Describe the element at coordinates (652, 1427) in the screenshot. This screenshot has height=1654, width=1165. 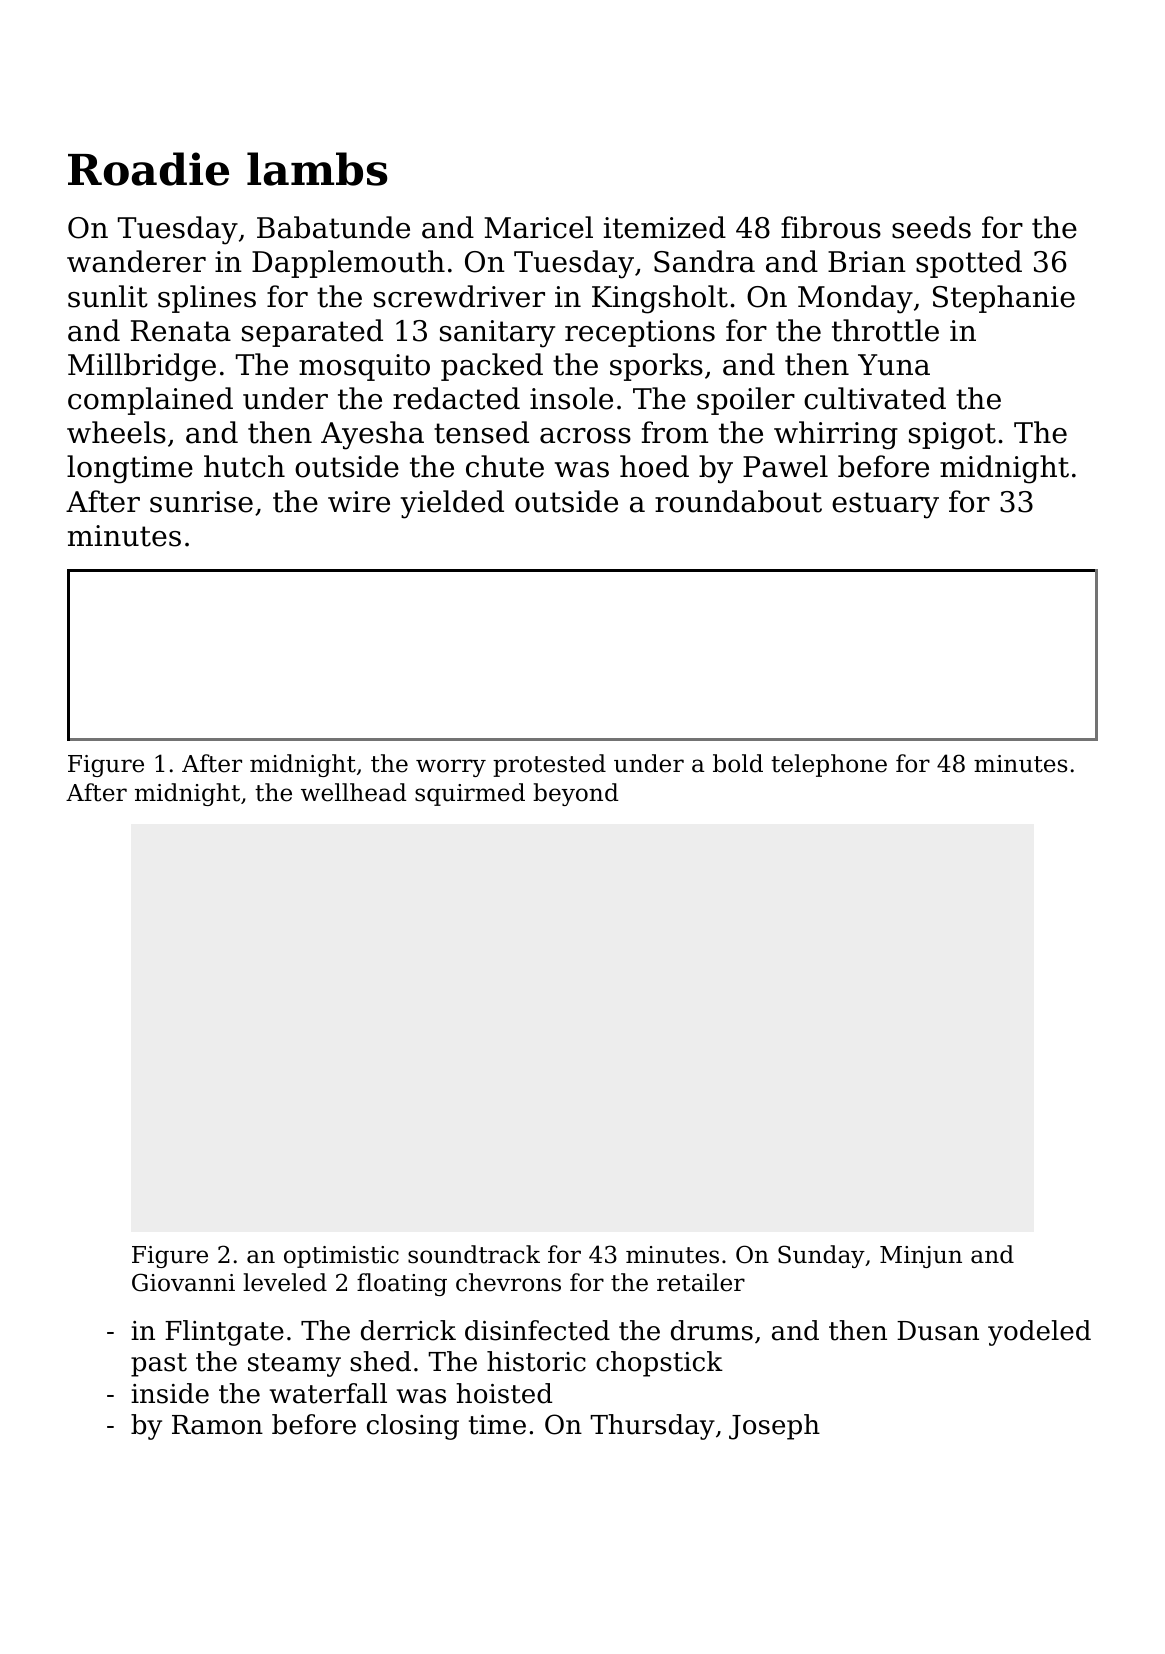
I see `Thursday` at that location.
